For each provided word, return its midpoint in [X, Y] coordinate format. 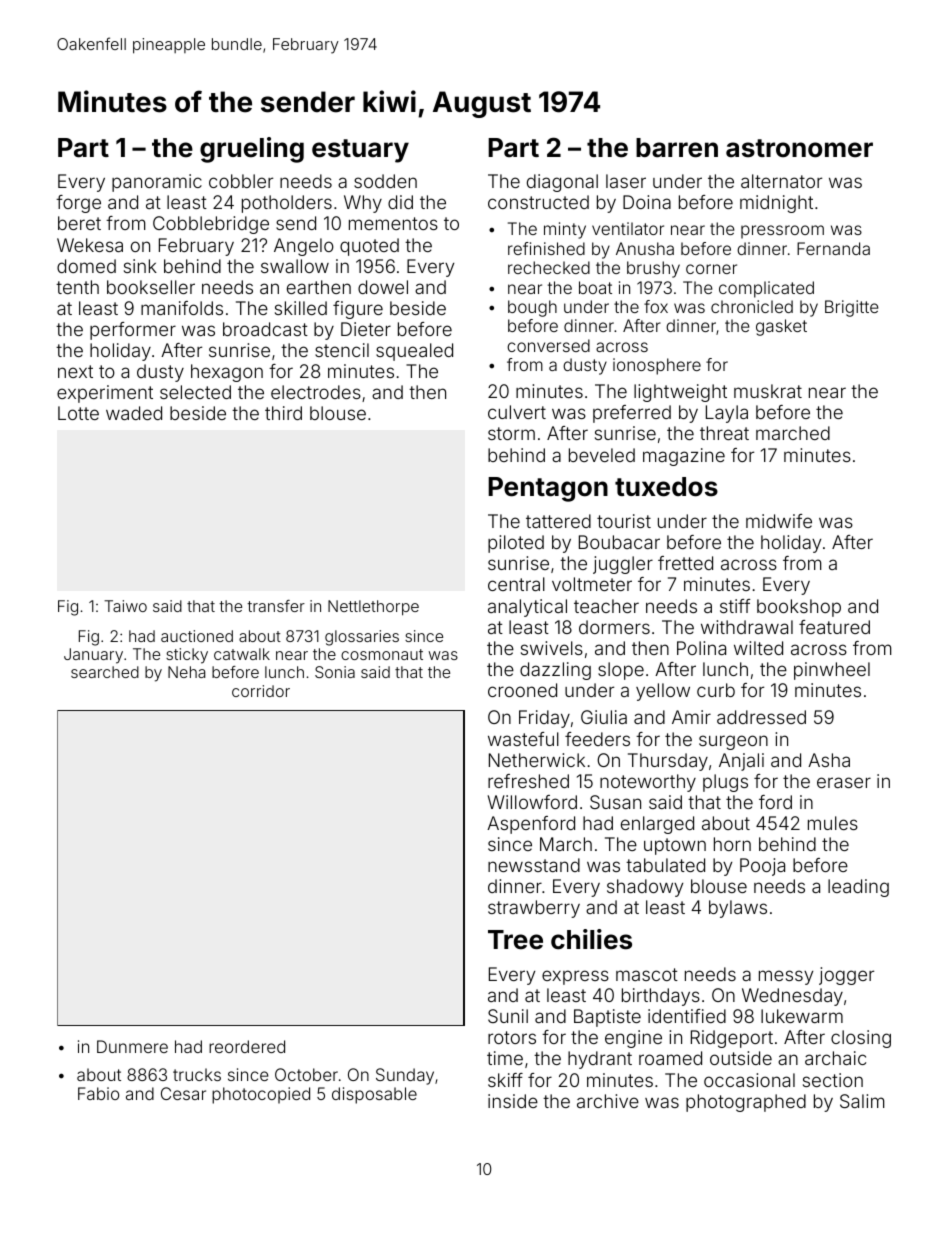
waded [134, 413]
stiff [735, 606]
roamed [670, 1058]
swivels [552, 648]
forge [78, 204]
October [306, 1074]
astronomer [799, 148]
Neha [186, 672]
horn [732, 844]
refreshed [528, 781]
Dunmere [132, 1046]
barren [677, 148]
